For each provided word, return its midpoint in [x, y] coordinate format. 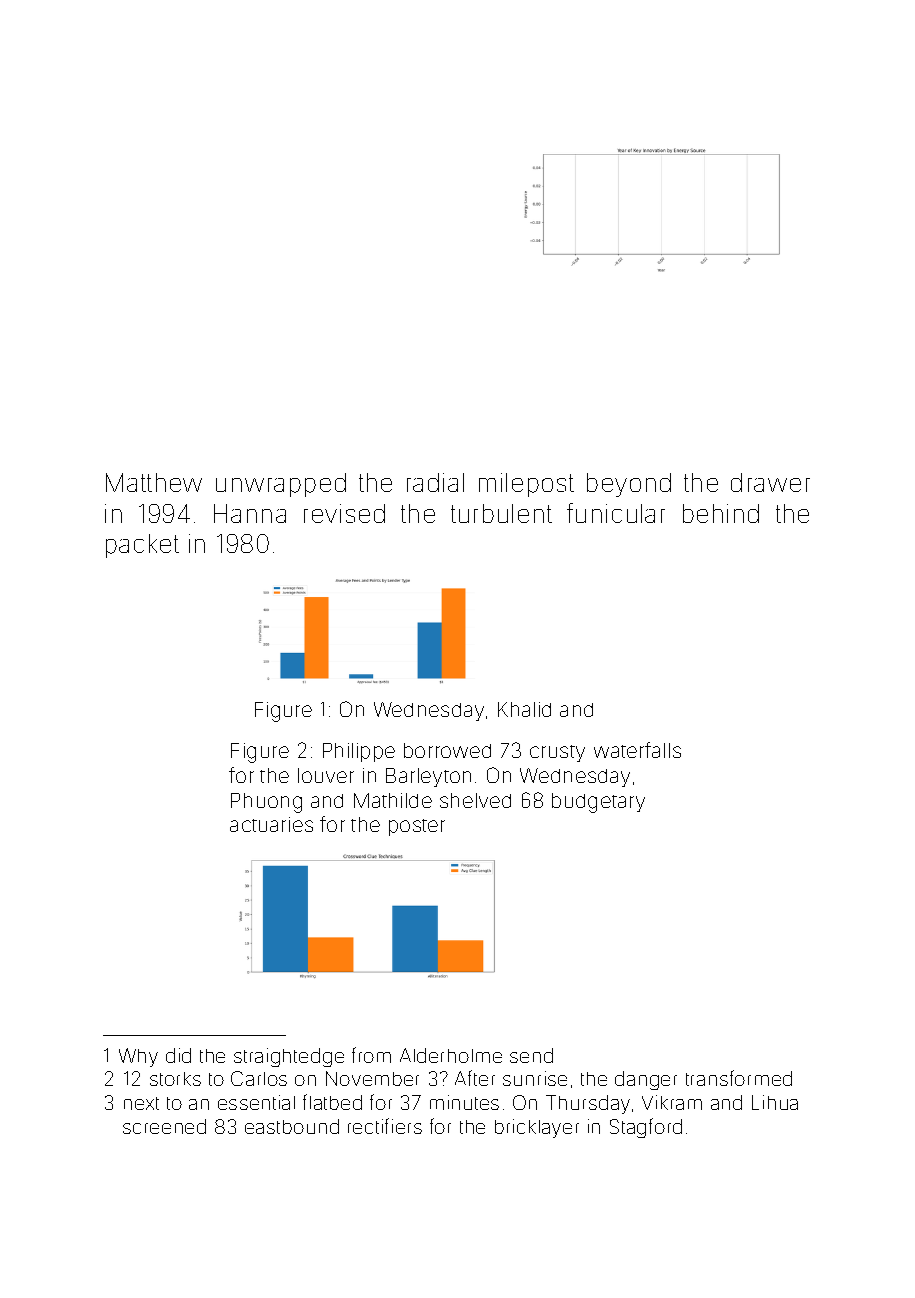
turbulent [501, 513]
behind [721, 513]
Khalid [524, 709]
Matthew [154, 482]
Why [138, 1057]
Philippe [359, 752]
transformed [739, 1078]
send [531, 1055]
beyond [629, 485]
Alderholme [451, 1055]
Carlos [259, 1078]
